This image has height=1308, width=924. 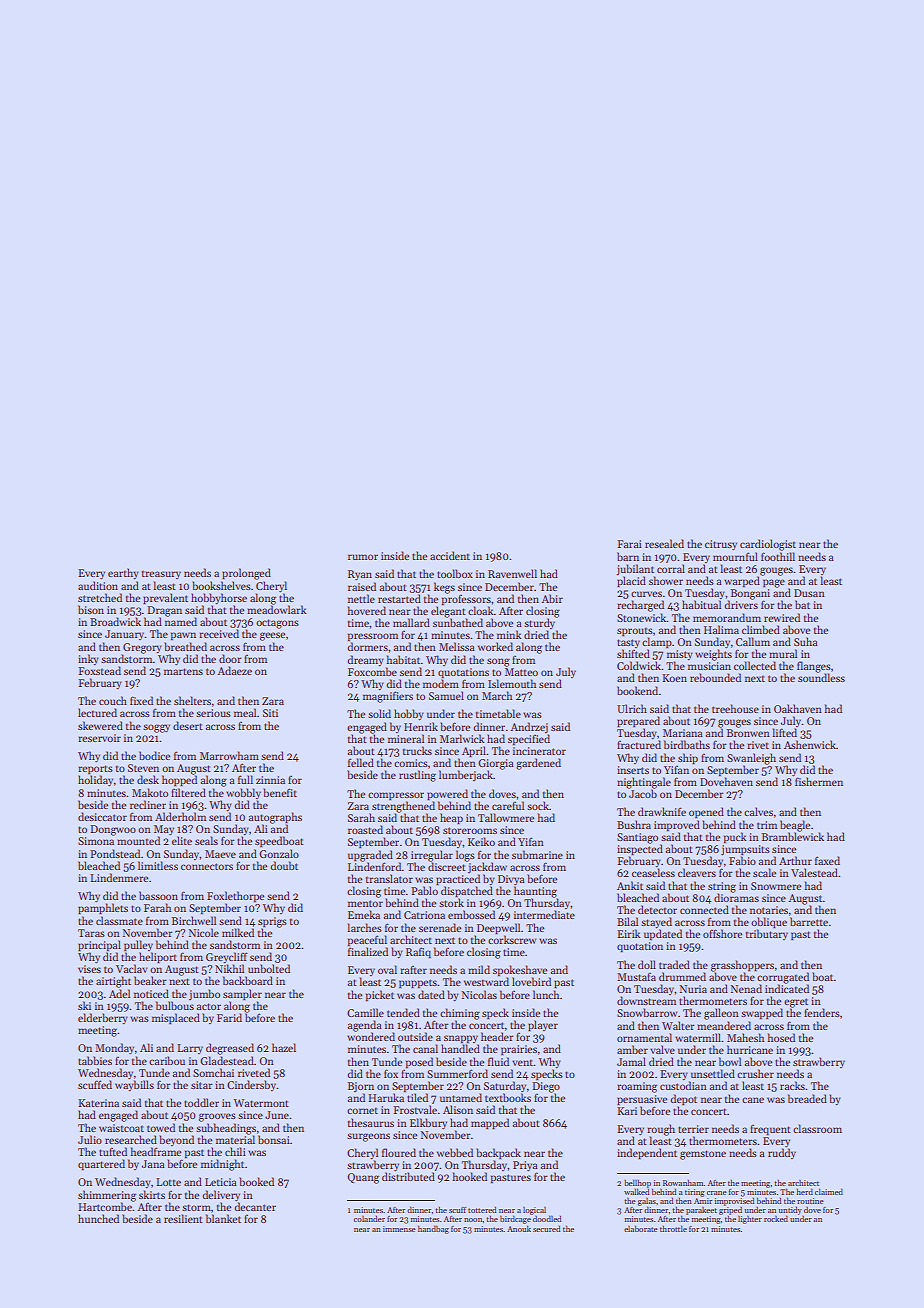 I want to click on earthy, so click(x=123, y=573).
